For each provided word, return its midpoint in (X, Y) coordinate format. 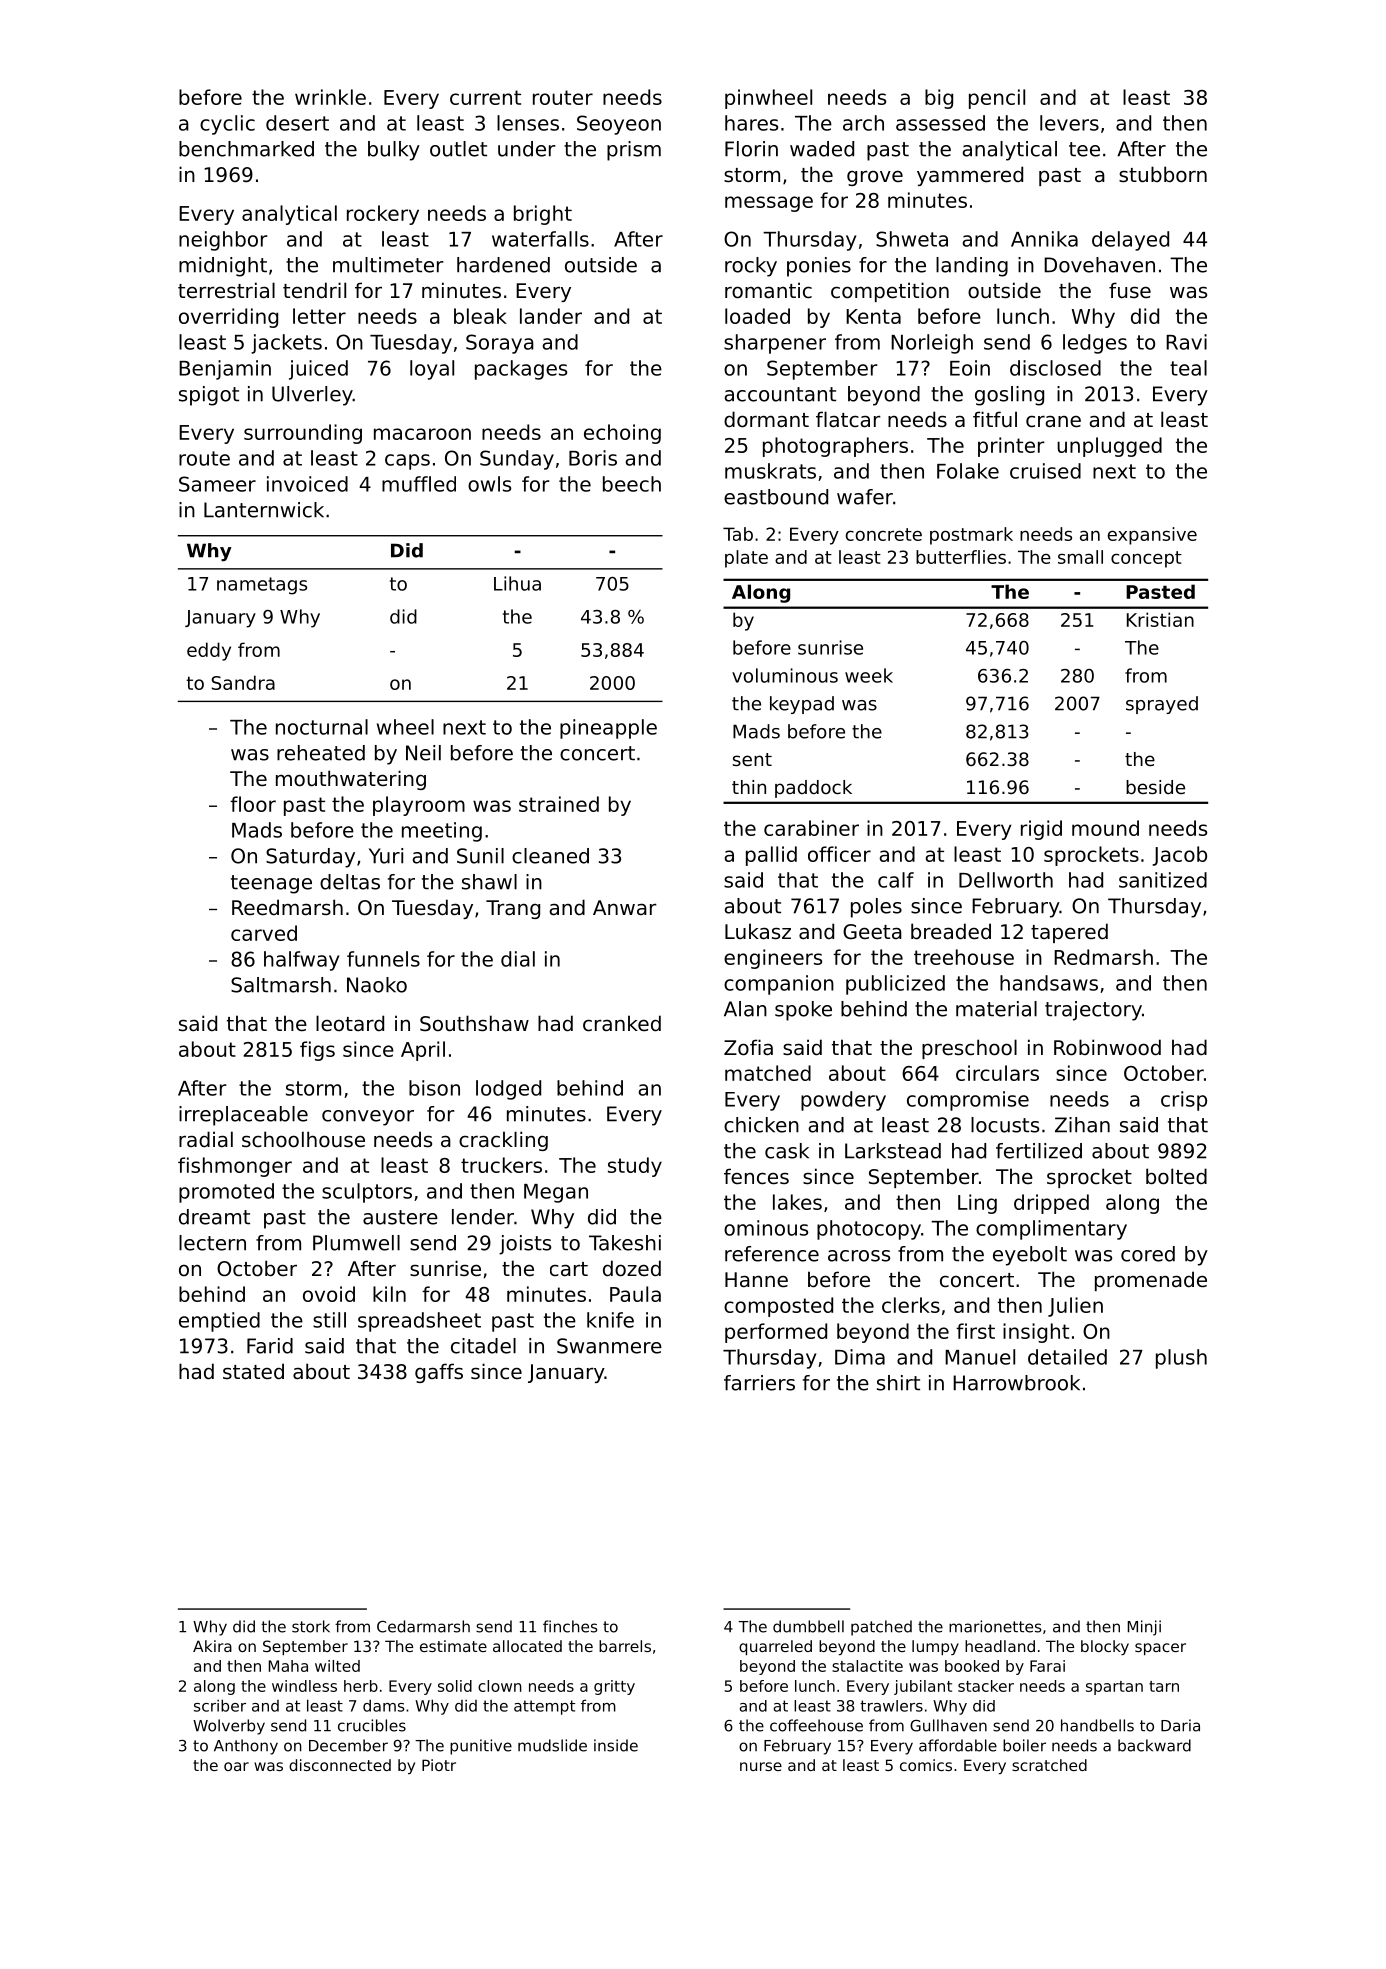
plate (746, 559)
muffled (419, 484)
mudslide (552, 1745)
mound (1105, 828)
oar (236, 1766)
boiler (1024, 1745)
